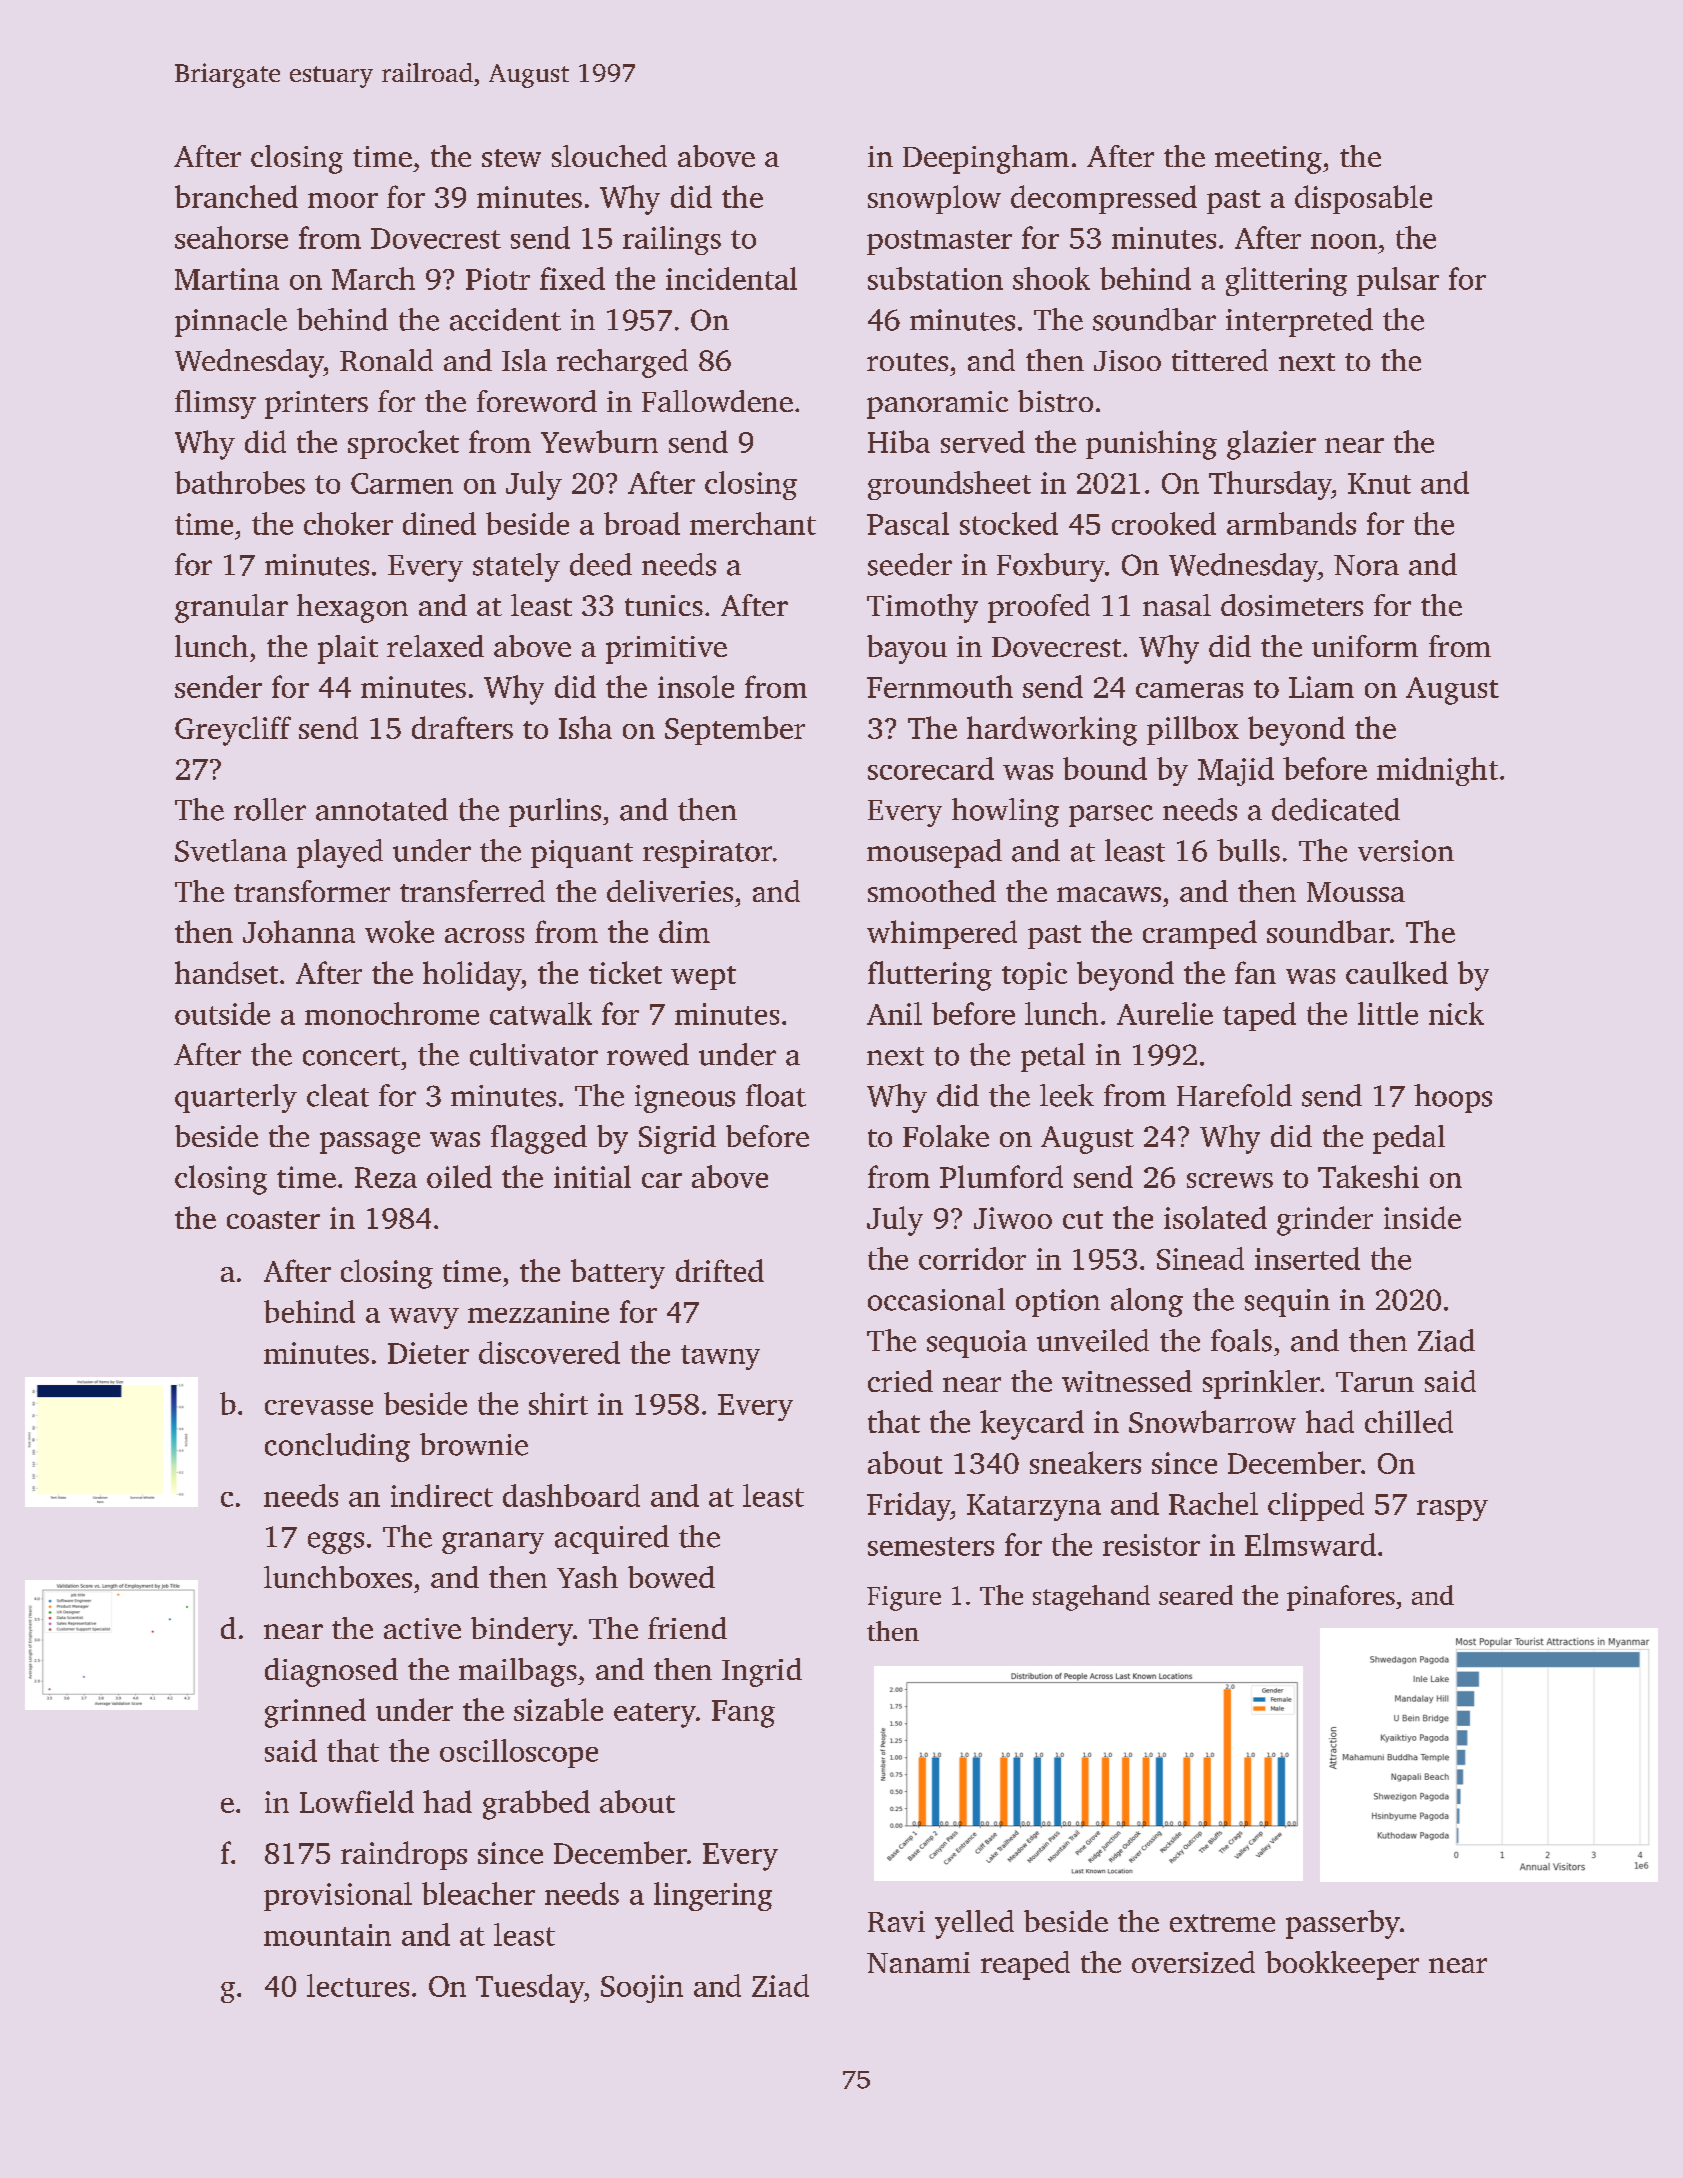 The height and width of the screenshot is (2178, 1683). What do you see at coordinates (236, 196) in the screenshot?
I see `branched` at bounding box center [236, 196].
